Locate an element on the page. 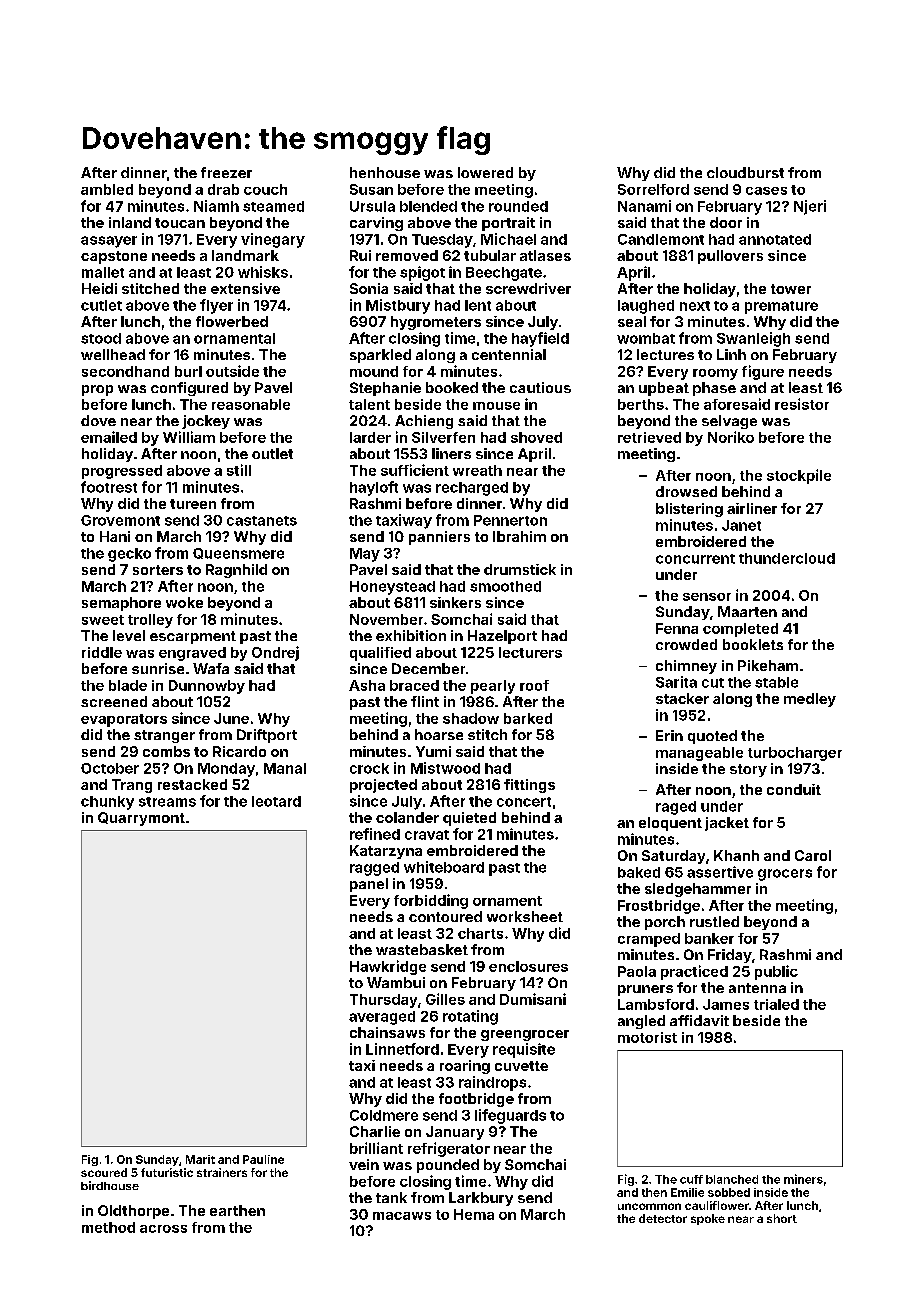 This page has width=924, height=1308. across is located at coordinates (163, 1229).
